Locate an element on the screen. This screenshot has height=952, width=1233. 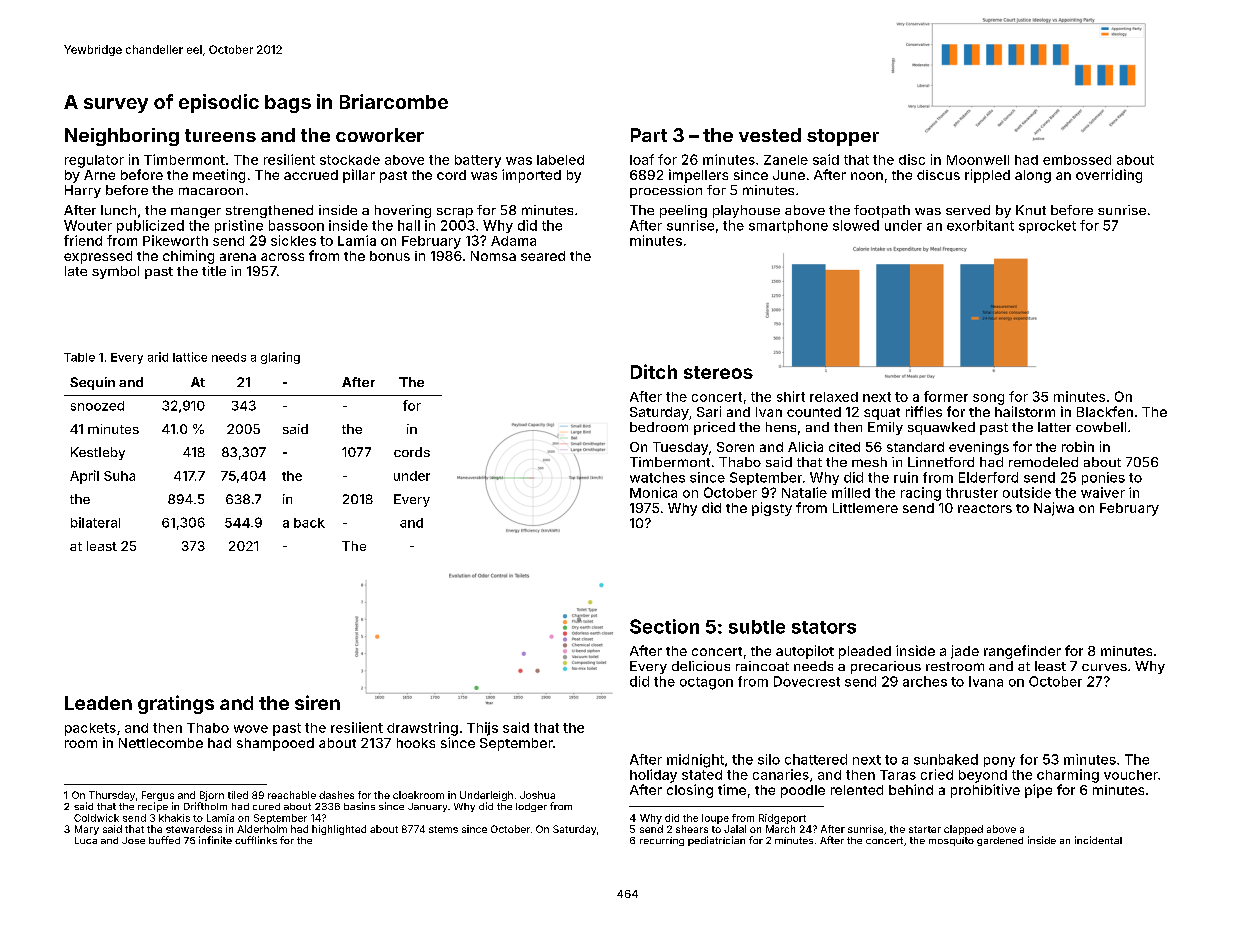
playhouse is located at coordinates (746, 211).
